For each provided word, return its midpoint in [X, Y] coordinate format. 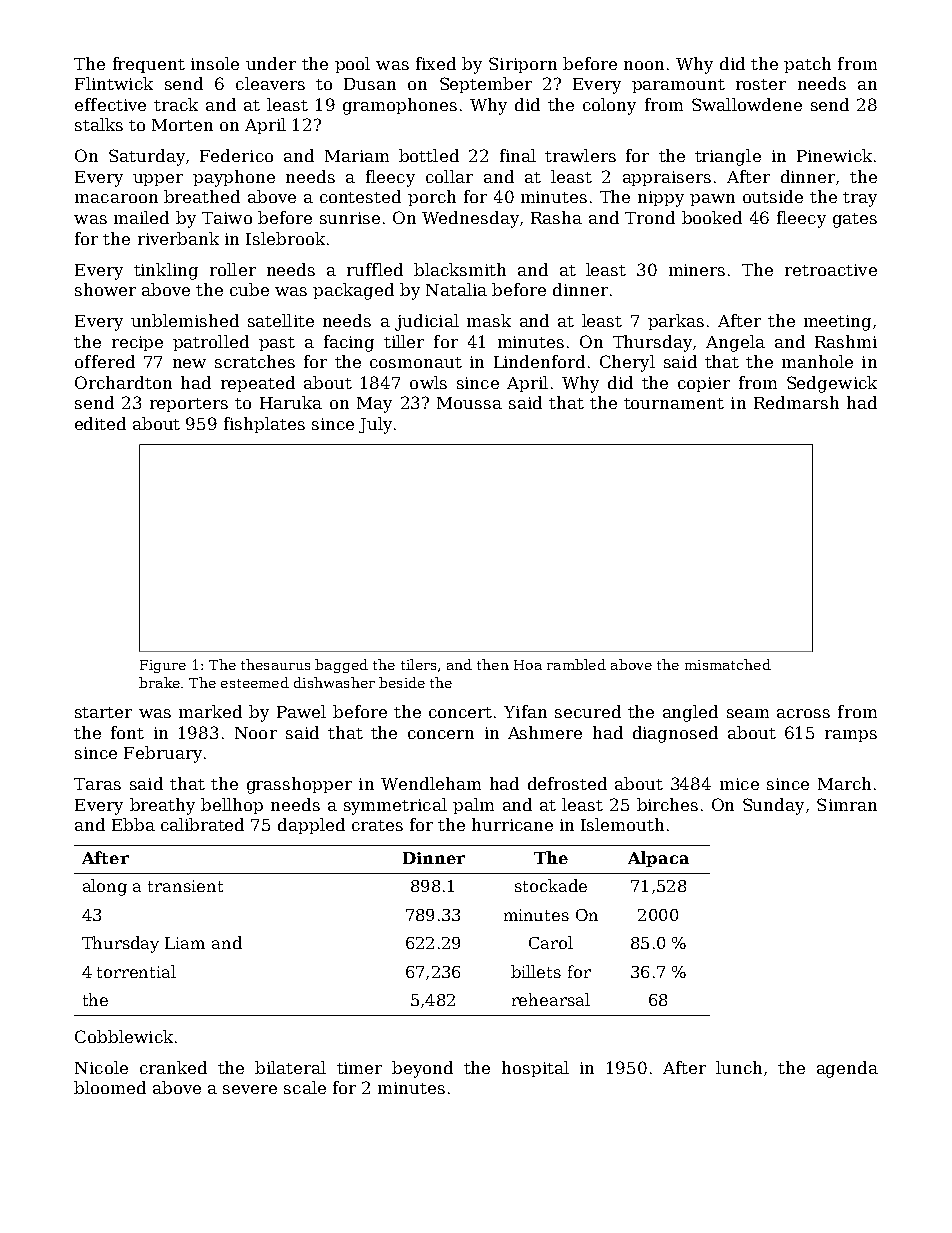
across [803, 713]
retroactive [831, 270]
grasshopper [299, 785]
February [163, 754]
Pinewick [834, 155]
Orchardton [123, 382]
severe [250, 1089]
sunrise [350, 218]
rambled [576, 664]
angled [690, 713]
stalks [99, 124]
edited [100, 423]
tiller [404, 341]
